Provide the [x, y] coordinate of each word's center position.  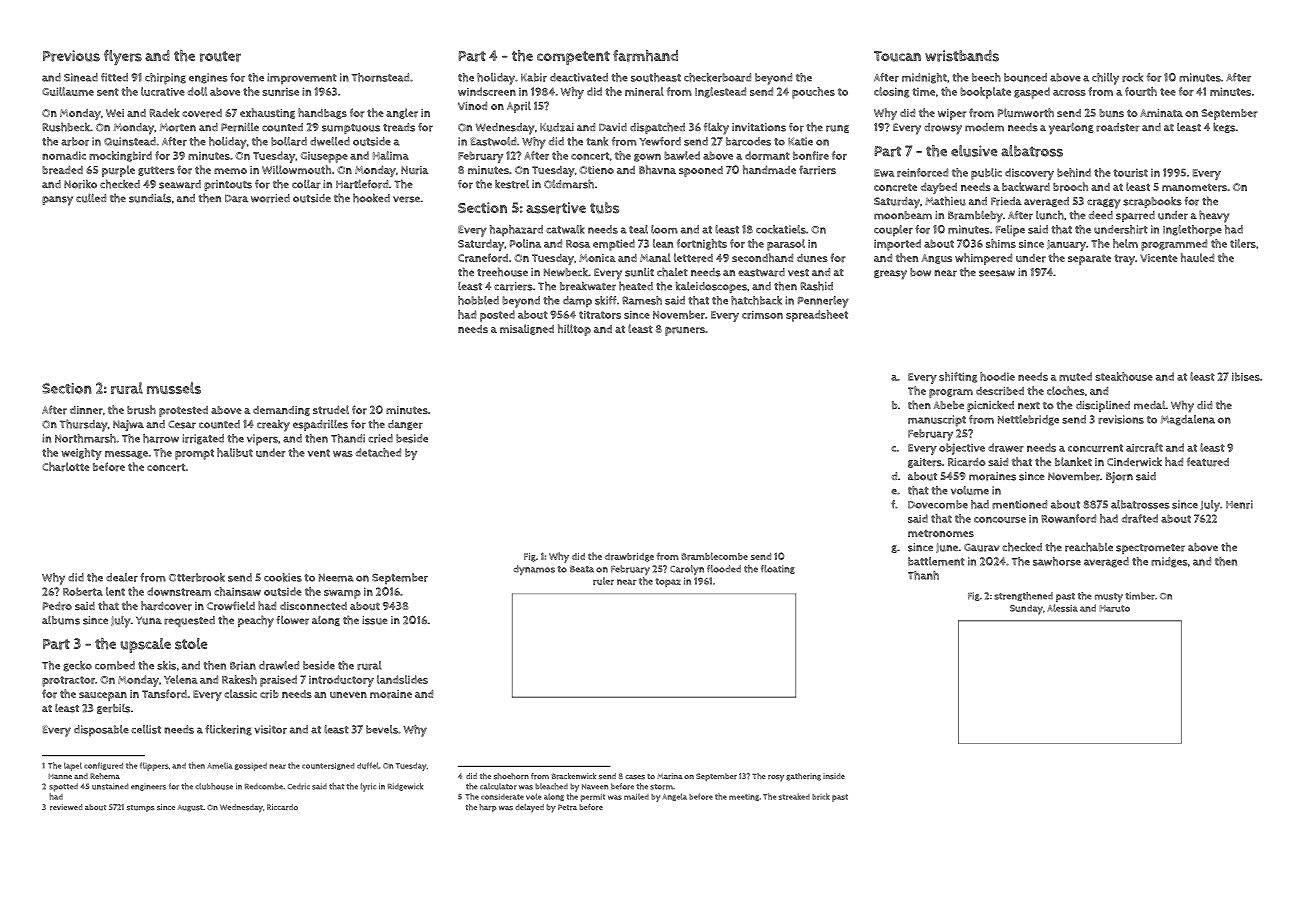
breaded [62, 170]
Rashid [816, 286]
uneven [348, 695]
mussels [174, 388]
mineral [644, 91]
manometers [1194, 187]
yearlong [1071, 128]
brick [821, 796]
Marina [670, 776]
